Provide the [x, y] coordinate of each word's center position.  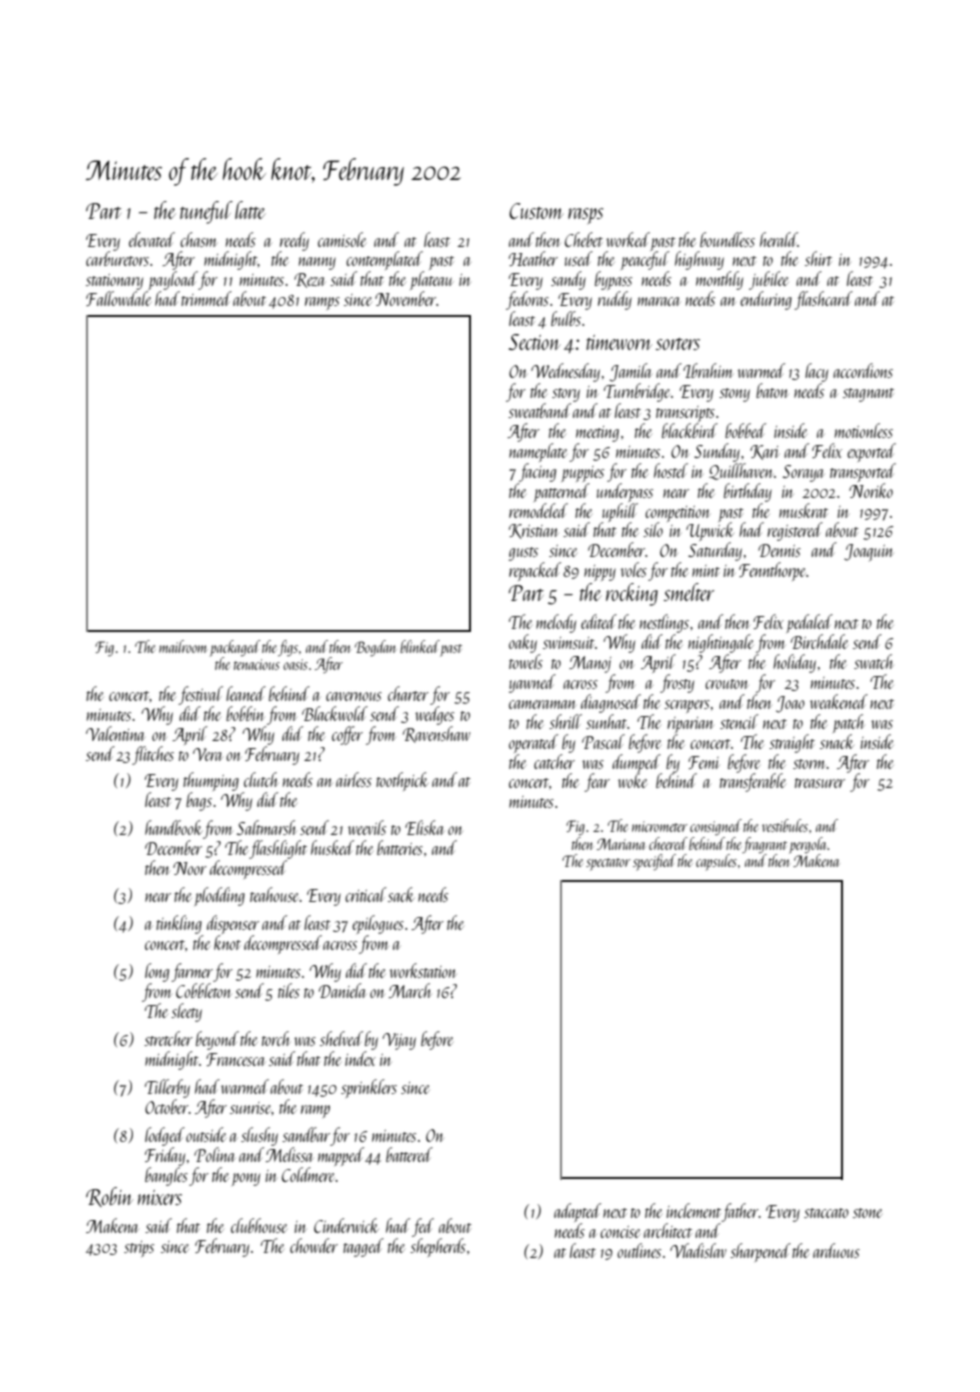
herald [779, 239]
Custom [536, 211]
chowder [314, 1245]
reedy [294, 241]
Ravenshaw [436, 734]
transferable [753, 782]
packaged [235, 648]
